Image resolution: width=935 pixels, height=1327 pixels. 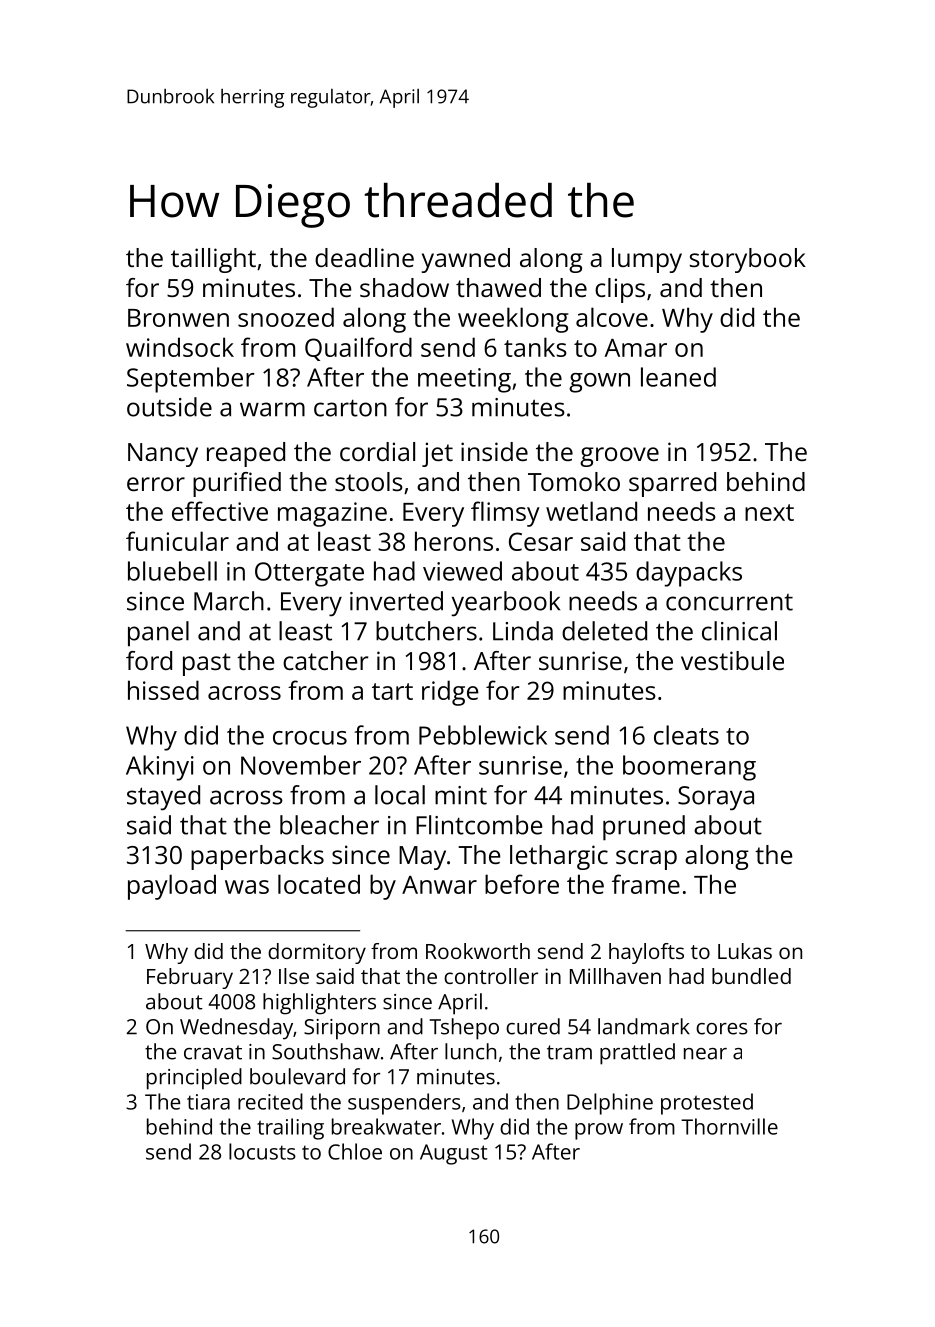 What do you see at coordinates (270, 1101) in the screenshot?
I see `recited` at bounding box center [270, 1101].
